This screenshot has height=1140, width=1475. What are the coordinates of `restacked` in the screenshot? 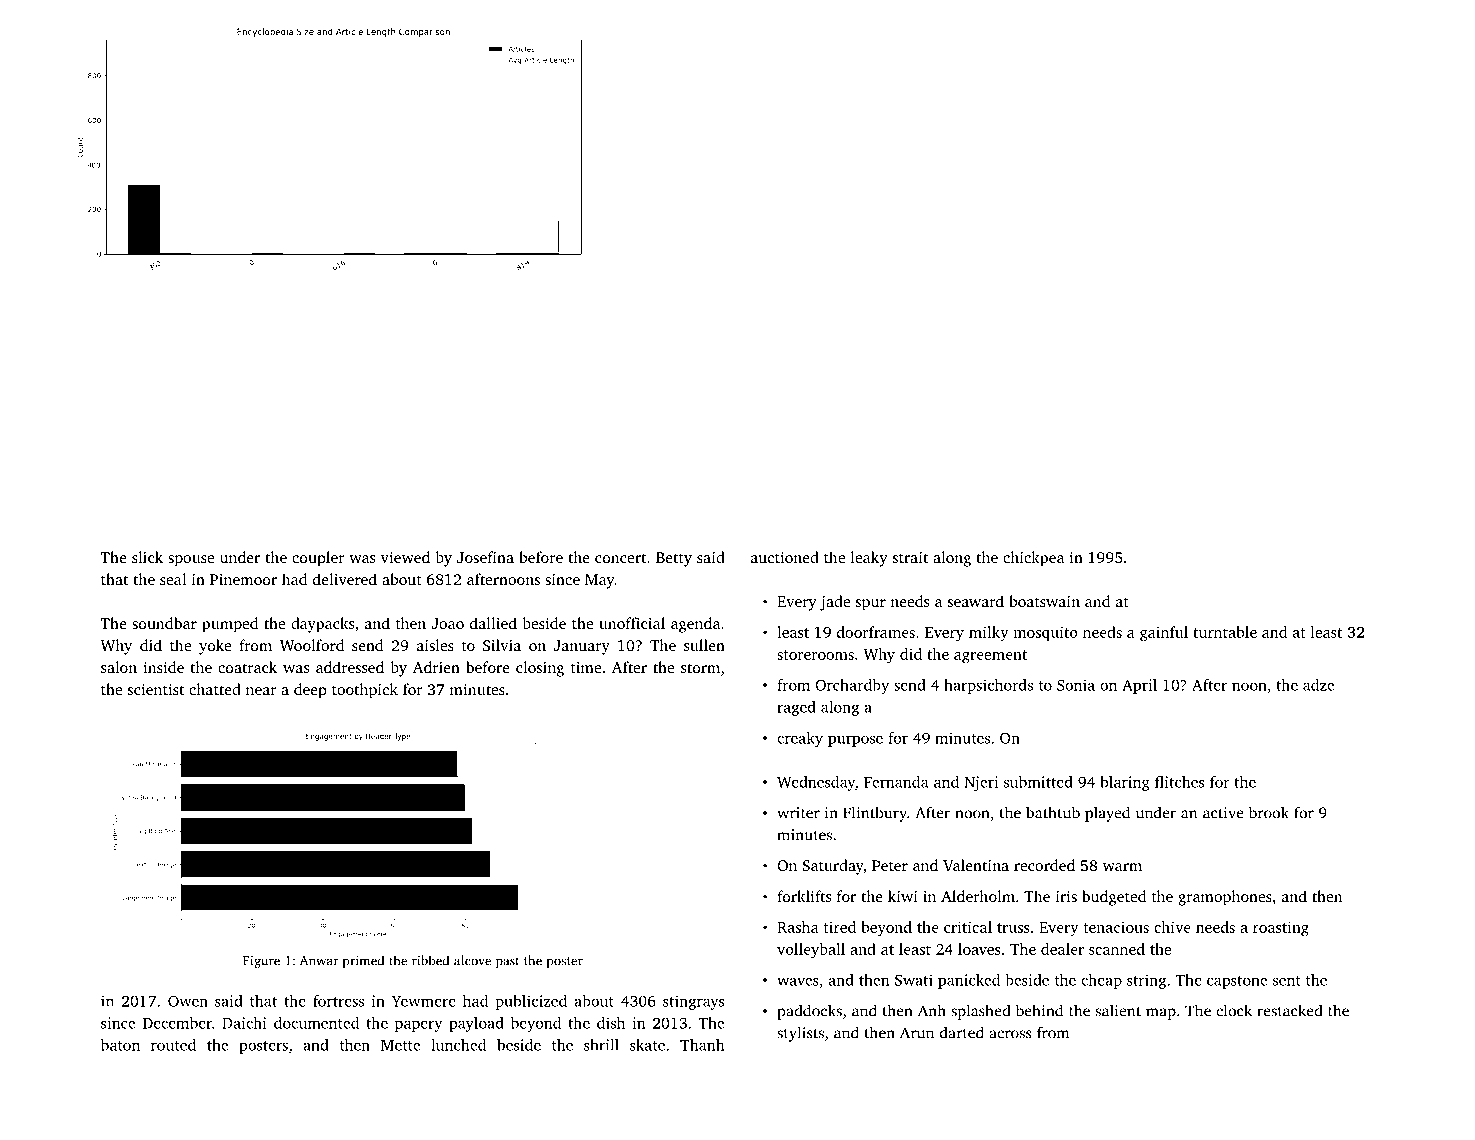 It's located at (1289, 1010).
